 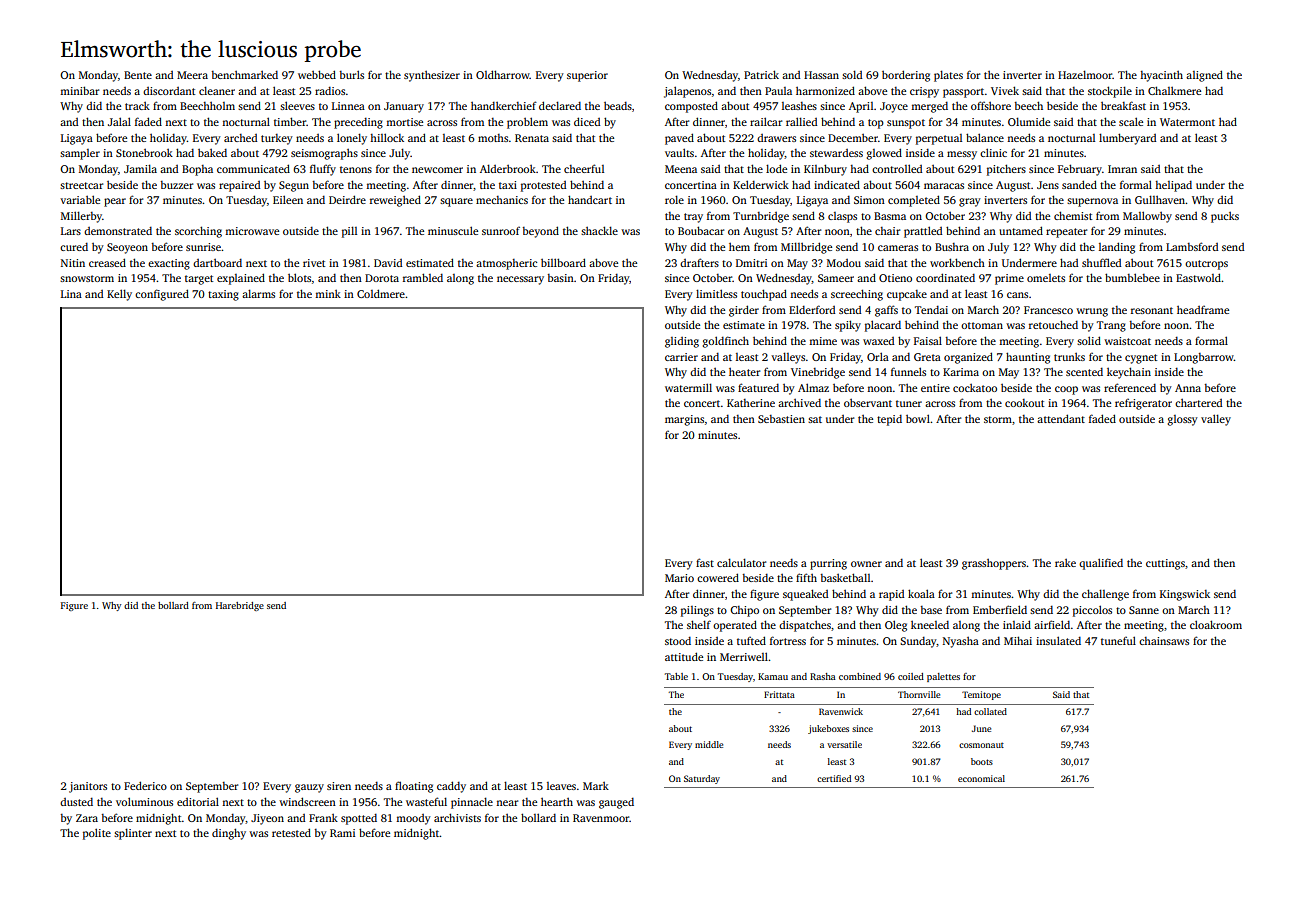 What do you see at coordinates (212, 153) in the image?
I see `baked` at bounding box center [212, 153].
